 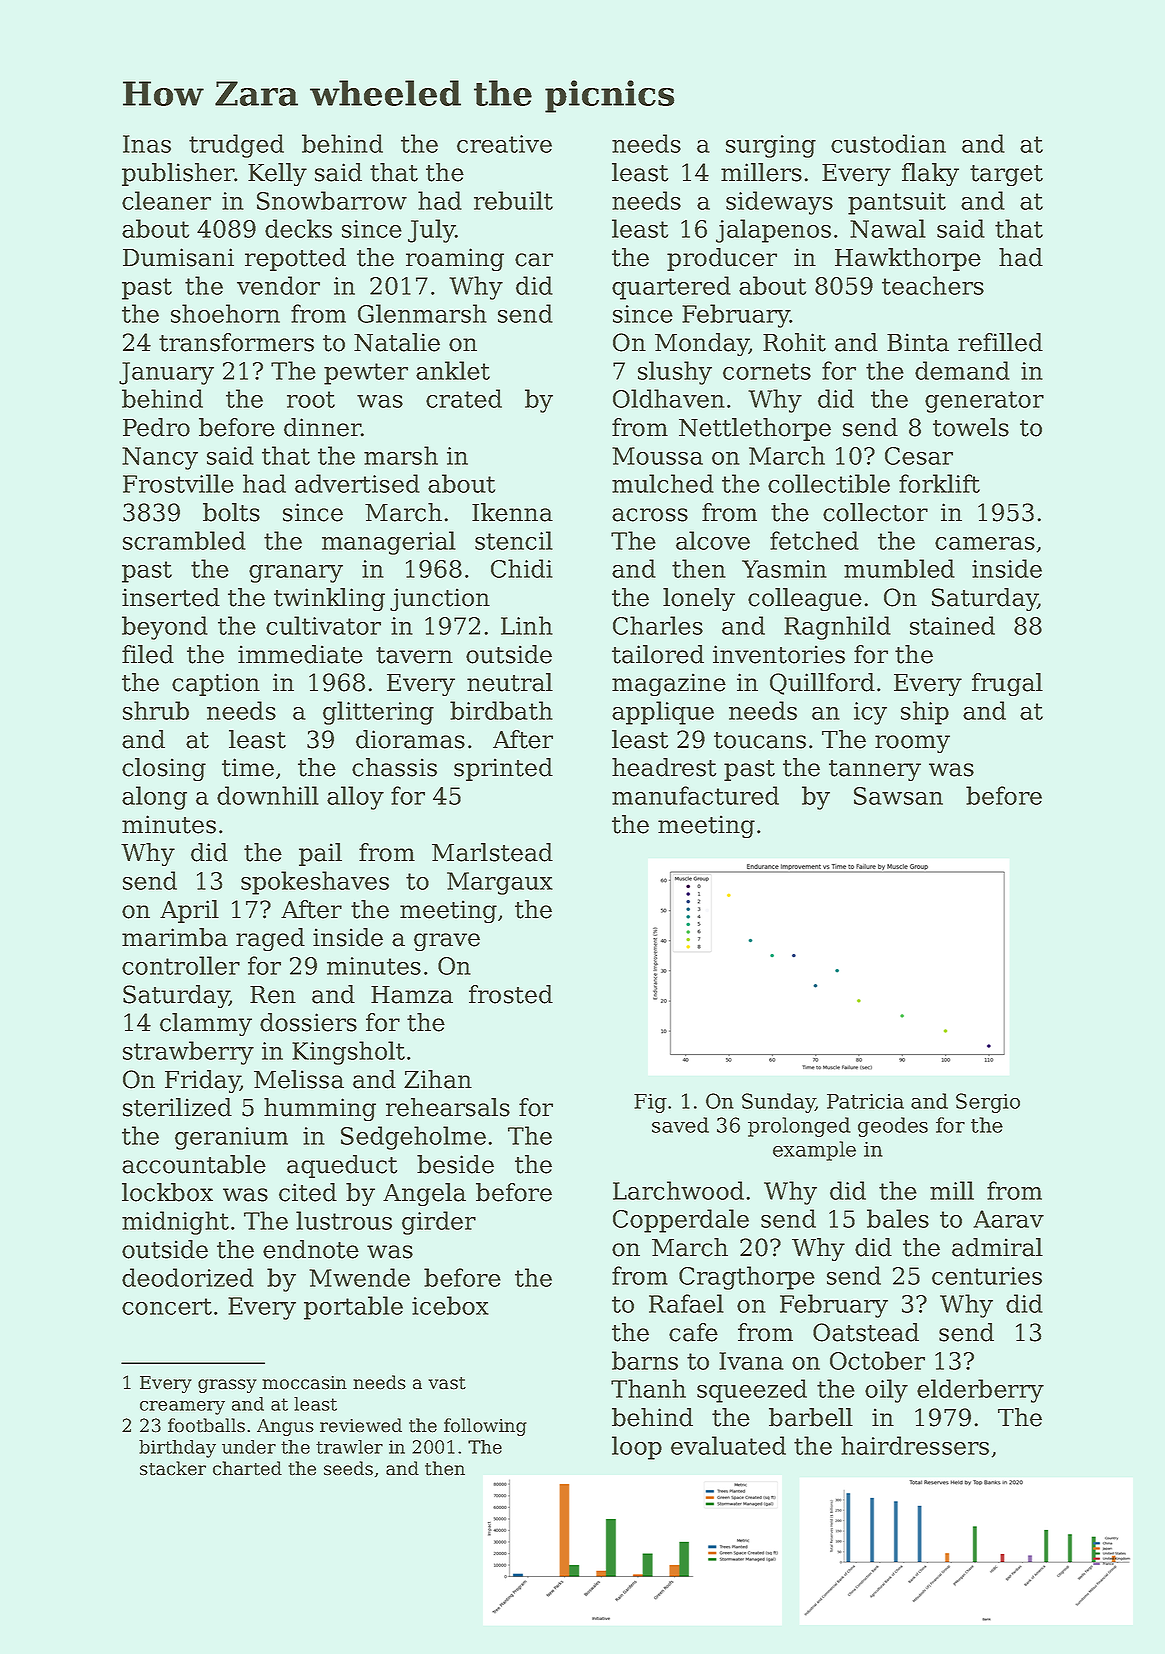 I want to click on Moussa, so click(x=657, y=456).
